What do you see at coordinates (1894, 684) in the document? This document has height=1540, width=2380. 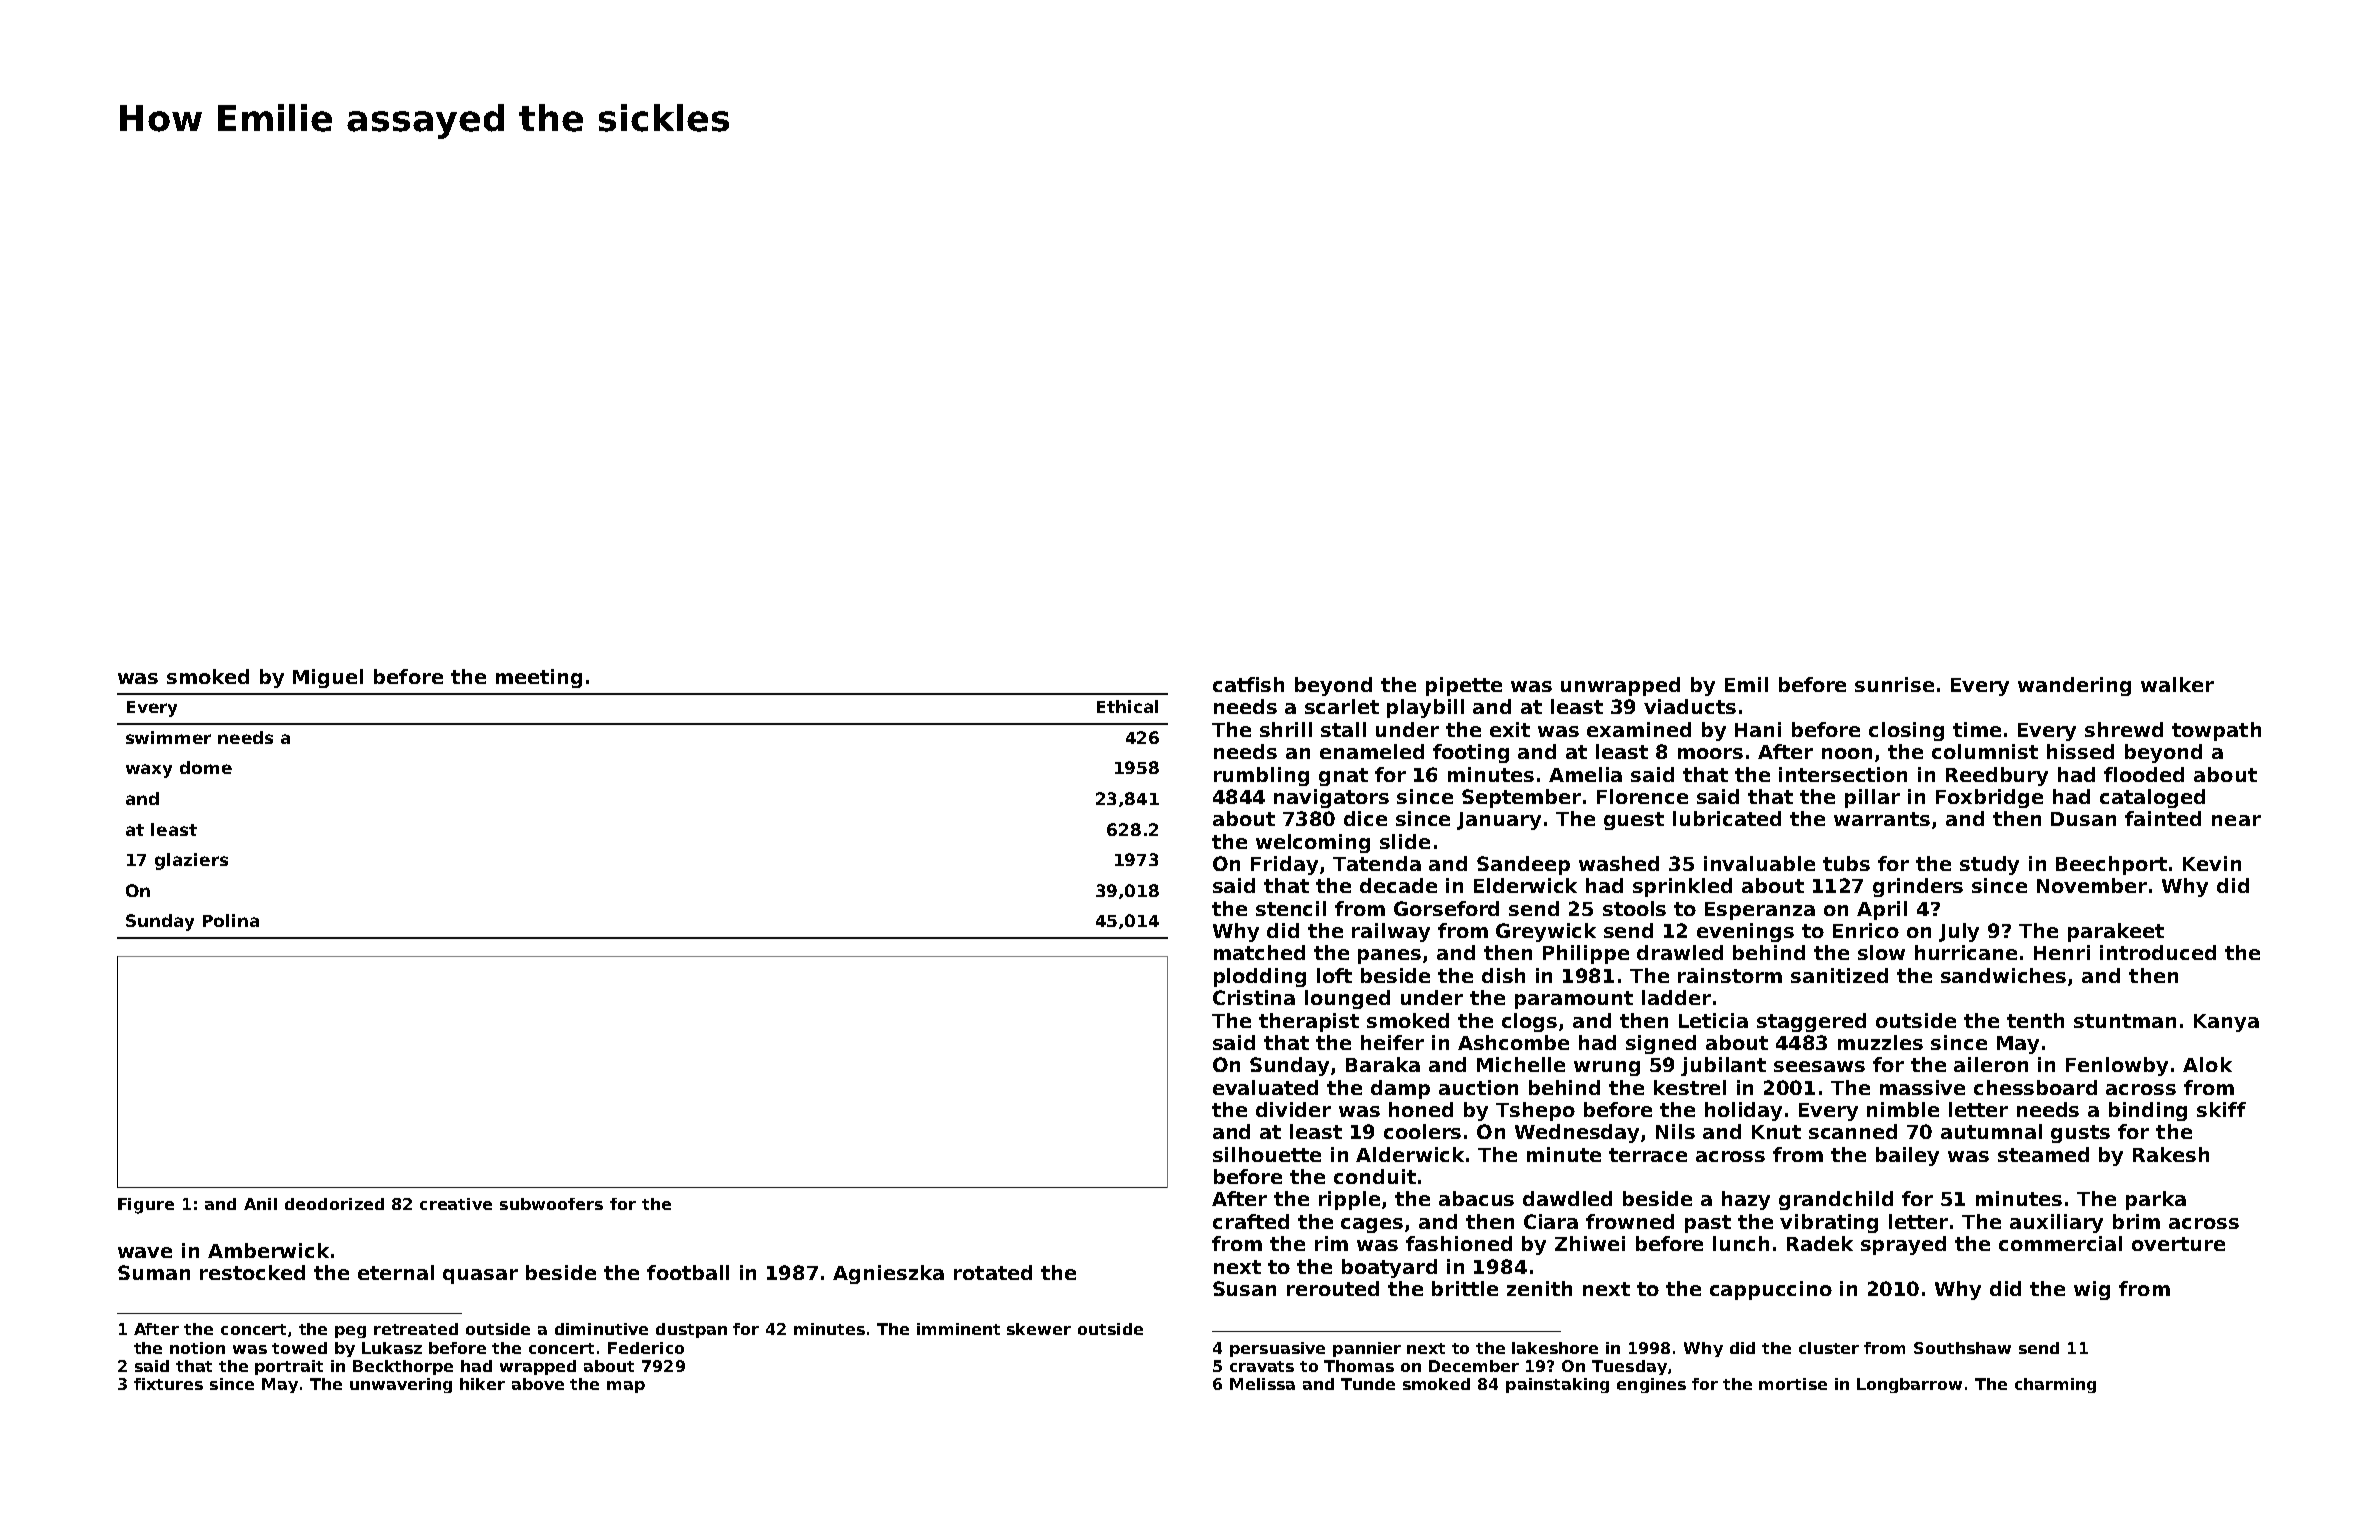 I see `sunrise` at bounding box center [1894, 684].
